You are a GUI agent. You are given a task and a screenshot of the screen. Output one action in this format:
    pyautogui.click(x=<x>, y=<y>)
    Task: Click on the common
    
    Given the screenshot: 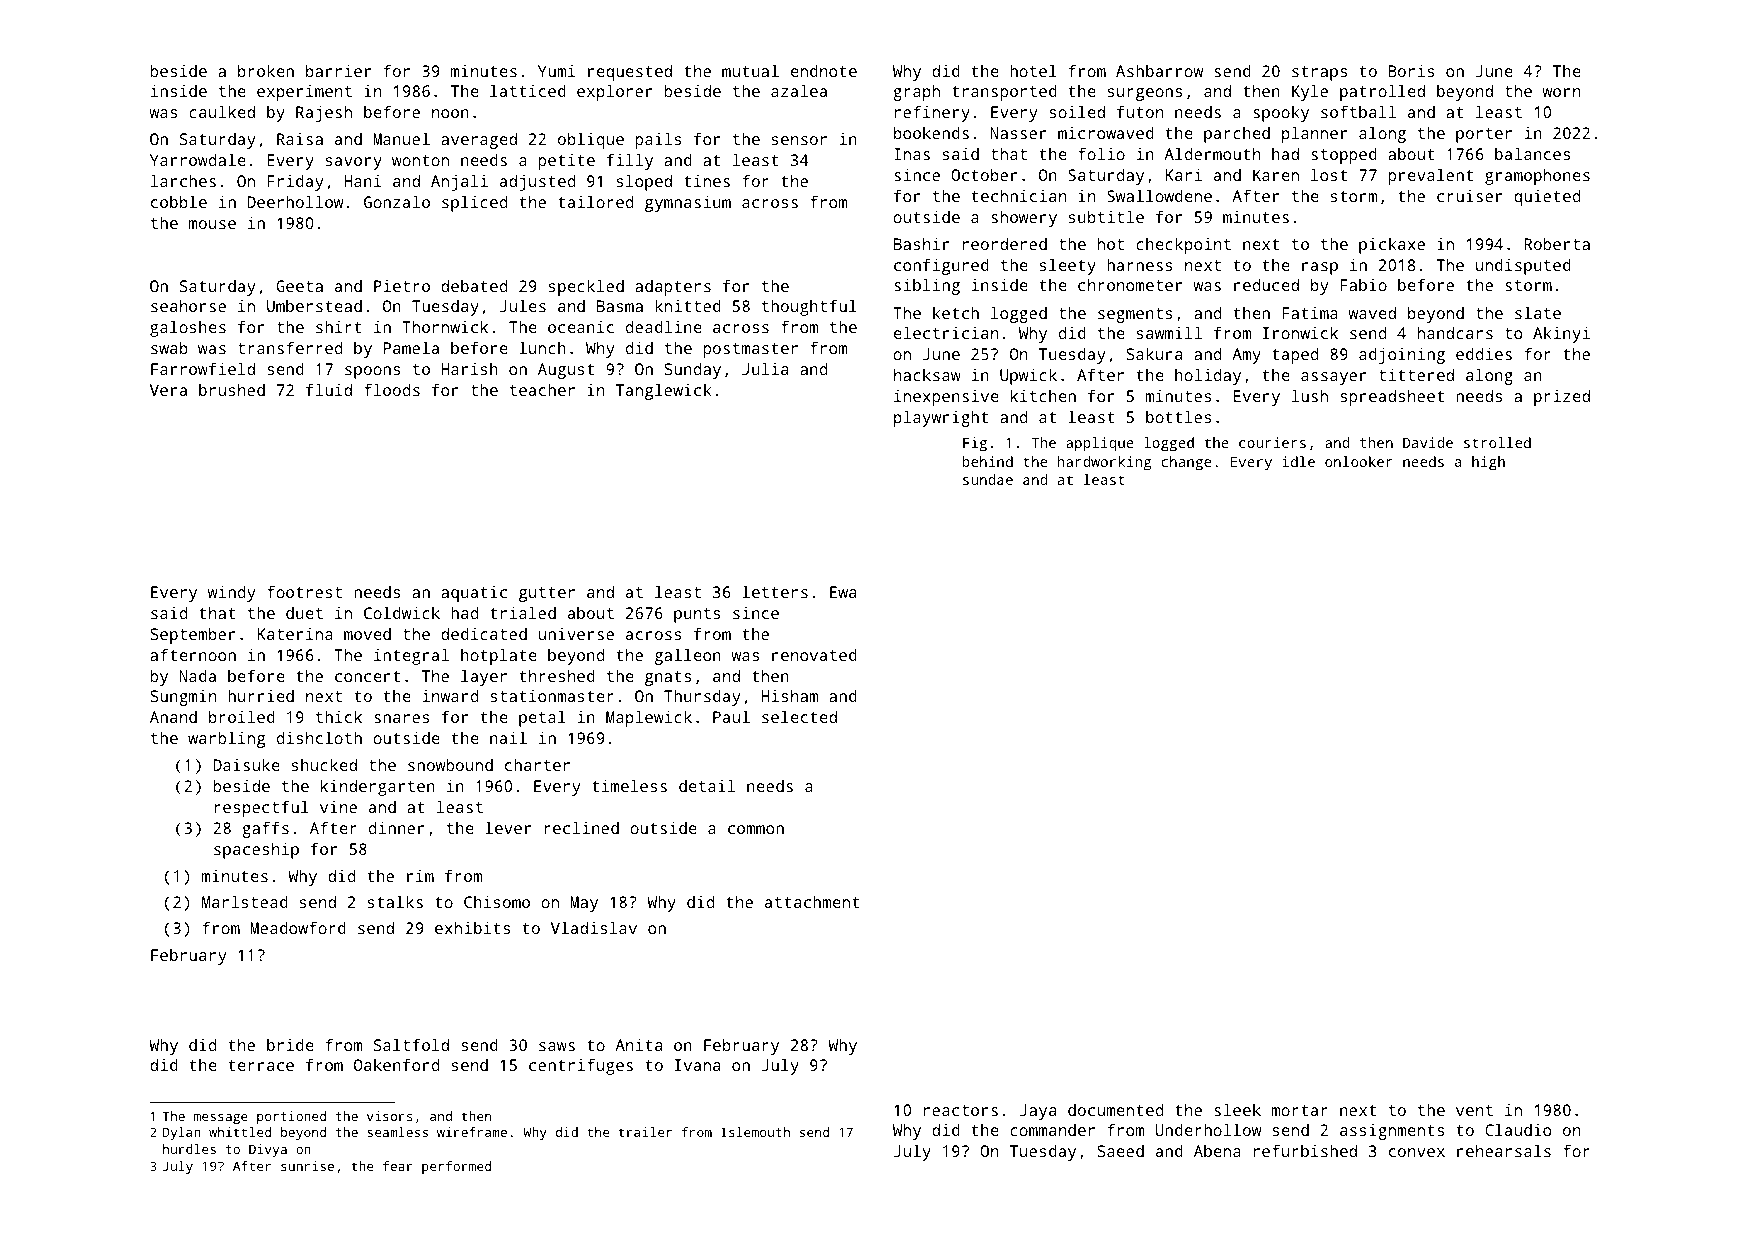 What is the action you would take?
    pyautogui.click(x=756, y=829)
